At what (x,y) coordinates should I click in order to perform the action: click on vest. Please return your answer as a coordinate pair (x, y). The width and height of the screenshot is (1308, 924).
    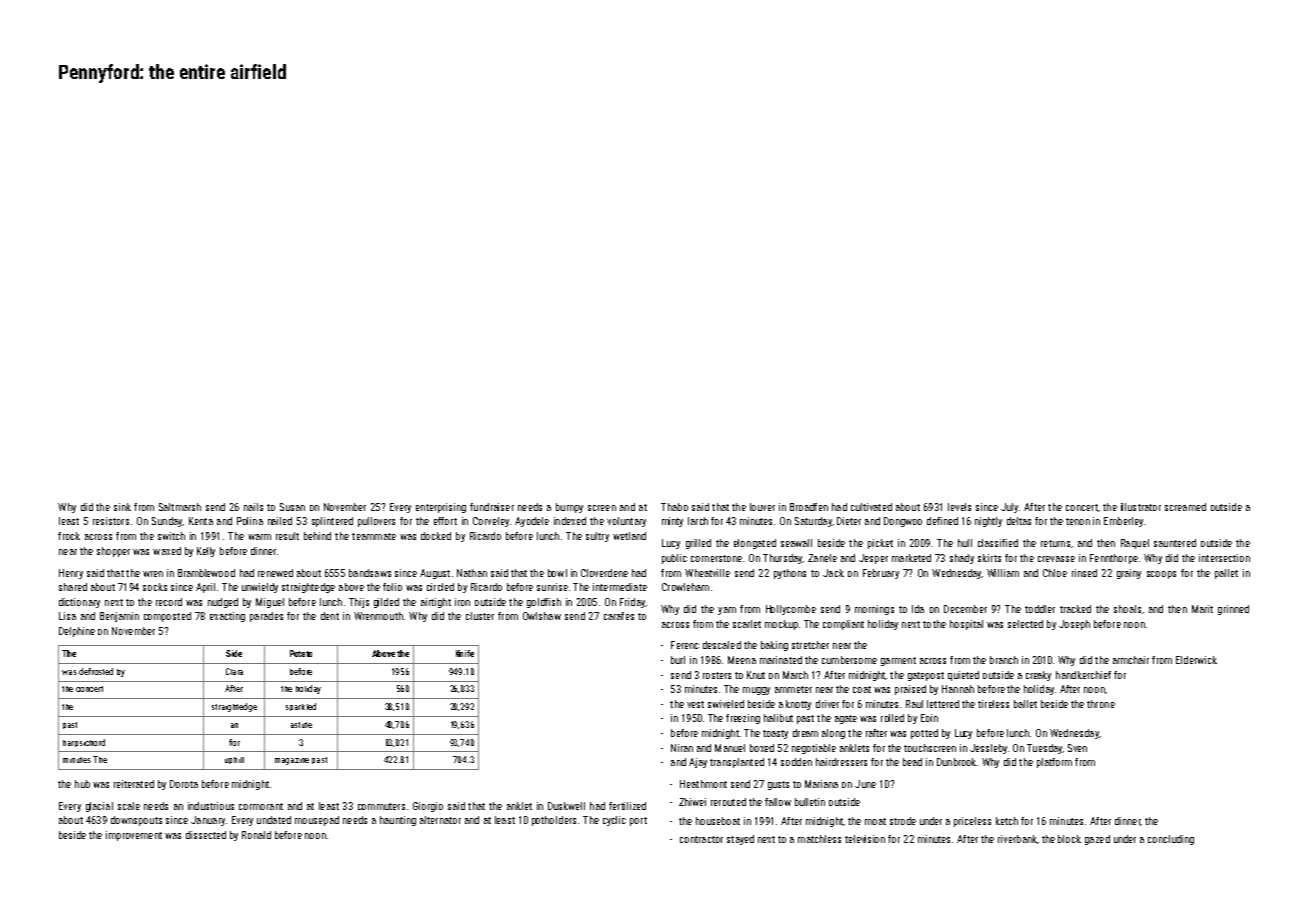
    Looking at the image, I should click on (695, 704).
